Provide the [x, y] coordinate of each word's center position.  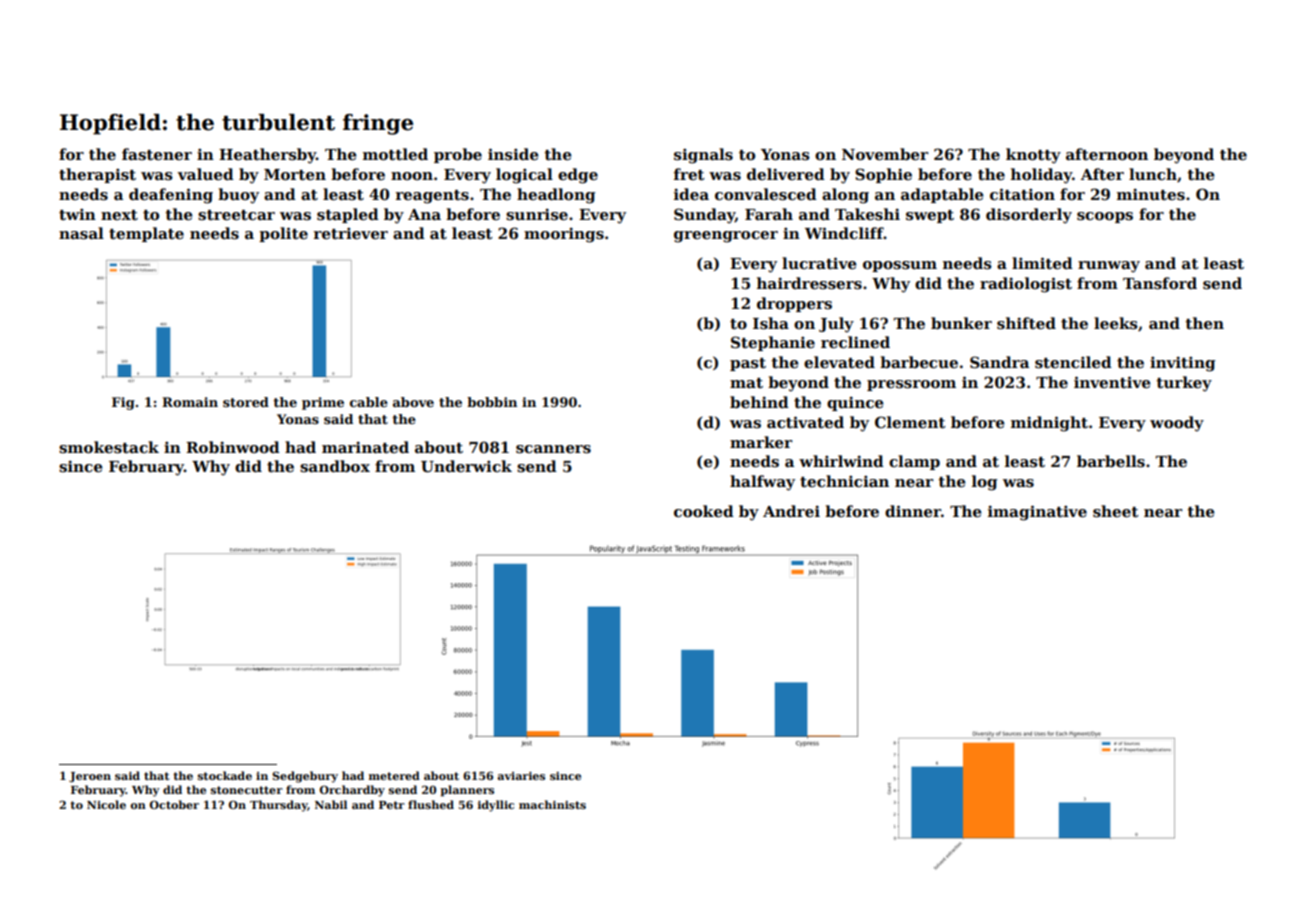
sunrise [537, 214]
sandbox [335, 466]
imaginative [1037, 513]
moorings [564, 235]
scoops [1105, 217]
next [119, 215]
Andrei [791, 511]
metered [394, 775]
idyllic [496, 806]
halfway [762, 483]
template [146, 234]
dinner [913, 511]
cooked [704, 511]
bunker [961, 323]
